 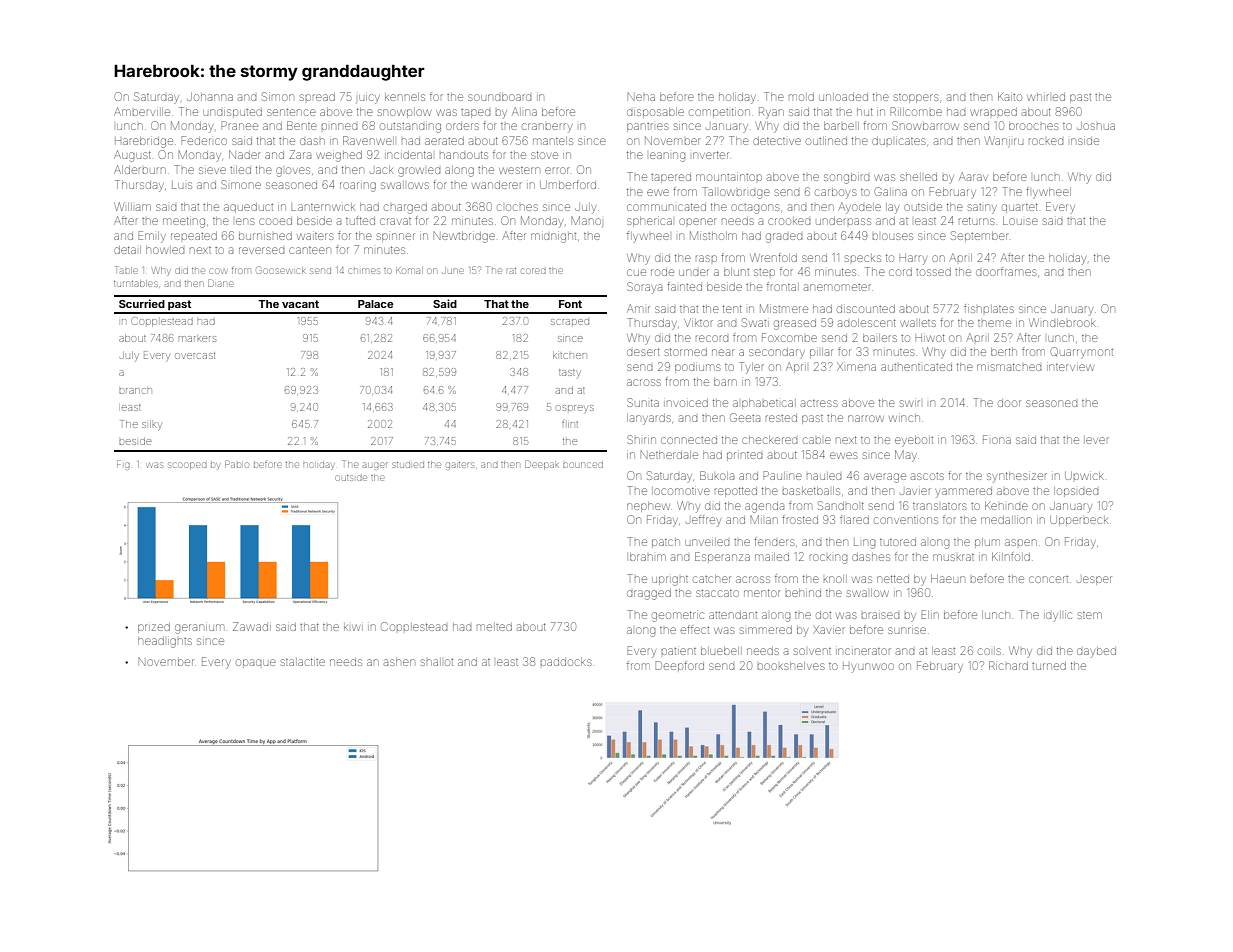 What do you see at coordinates (575, 409) in the image?
I see `ospreys` at bounding box center [575, 409].
